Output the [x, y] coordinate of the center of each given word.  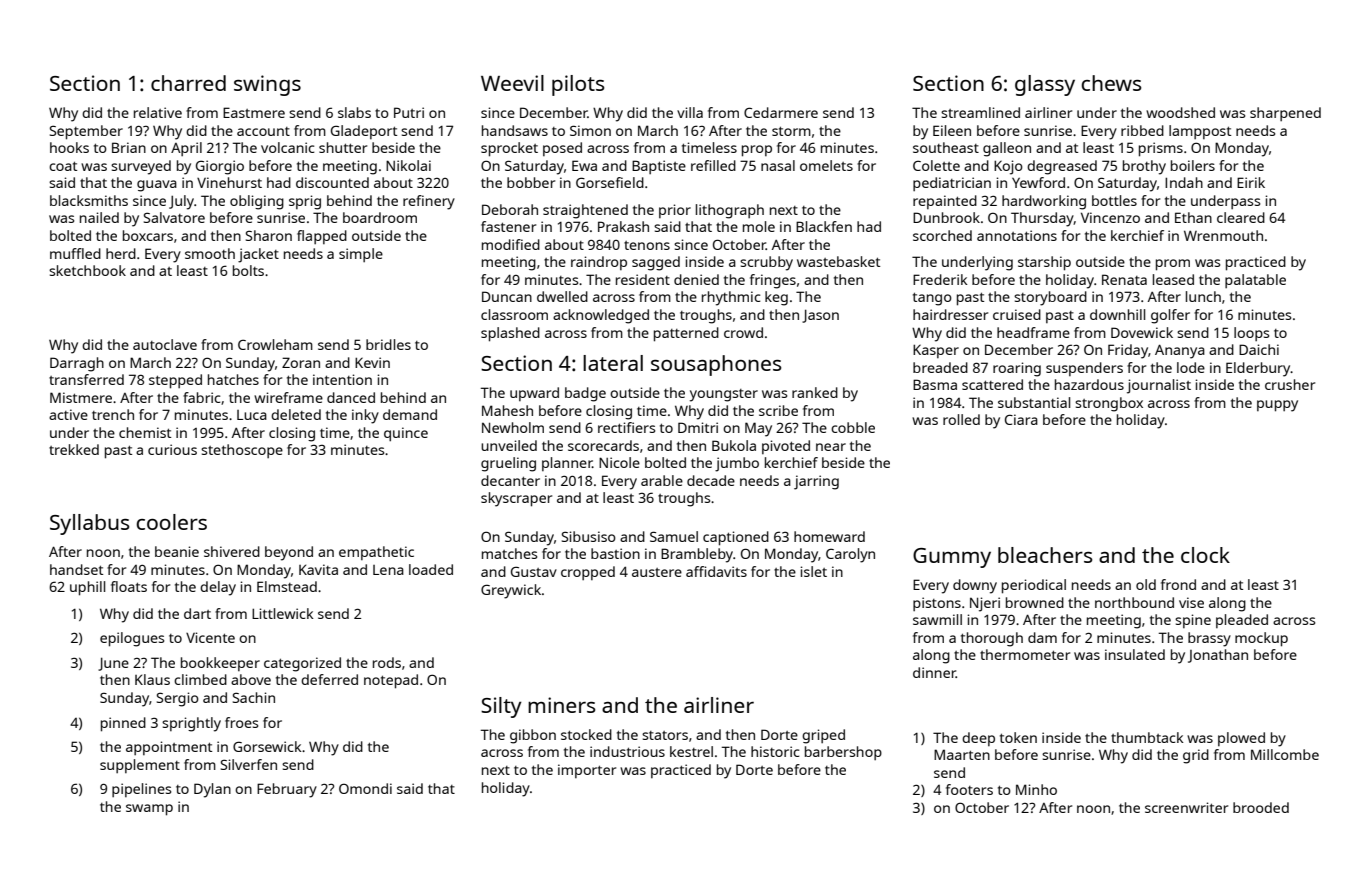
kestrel [691, 751]
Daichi [1259, 349]
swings [267, 85]
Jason [820, 316]
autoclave [165, 344]
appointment [169, 748]
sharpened [1285, 114]
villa [690, 112]
